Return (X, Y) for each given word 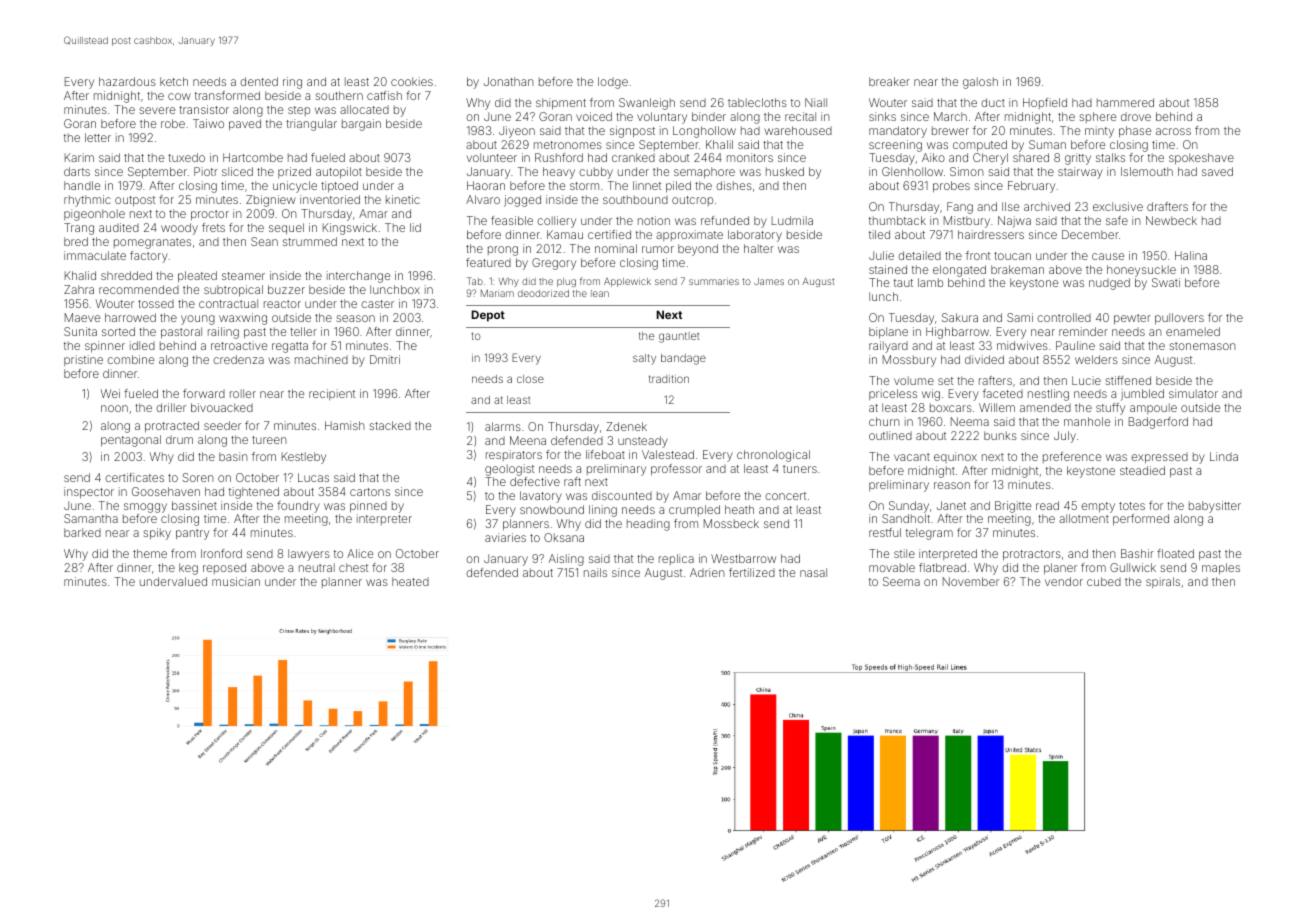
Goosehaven (166, 491)
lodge (613, 83)
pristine (83, 360)
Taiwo (208, 123)
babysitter (1215, 507)
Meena (528, 440)
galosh (980, 83)
